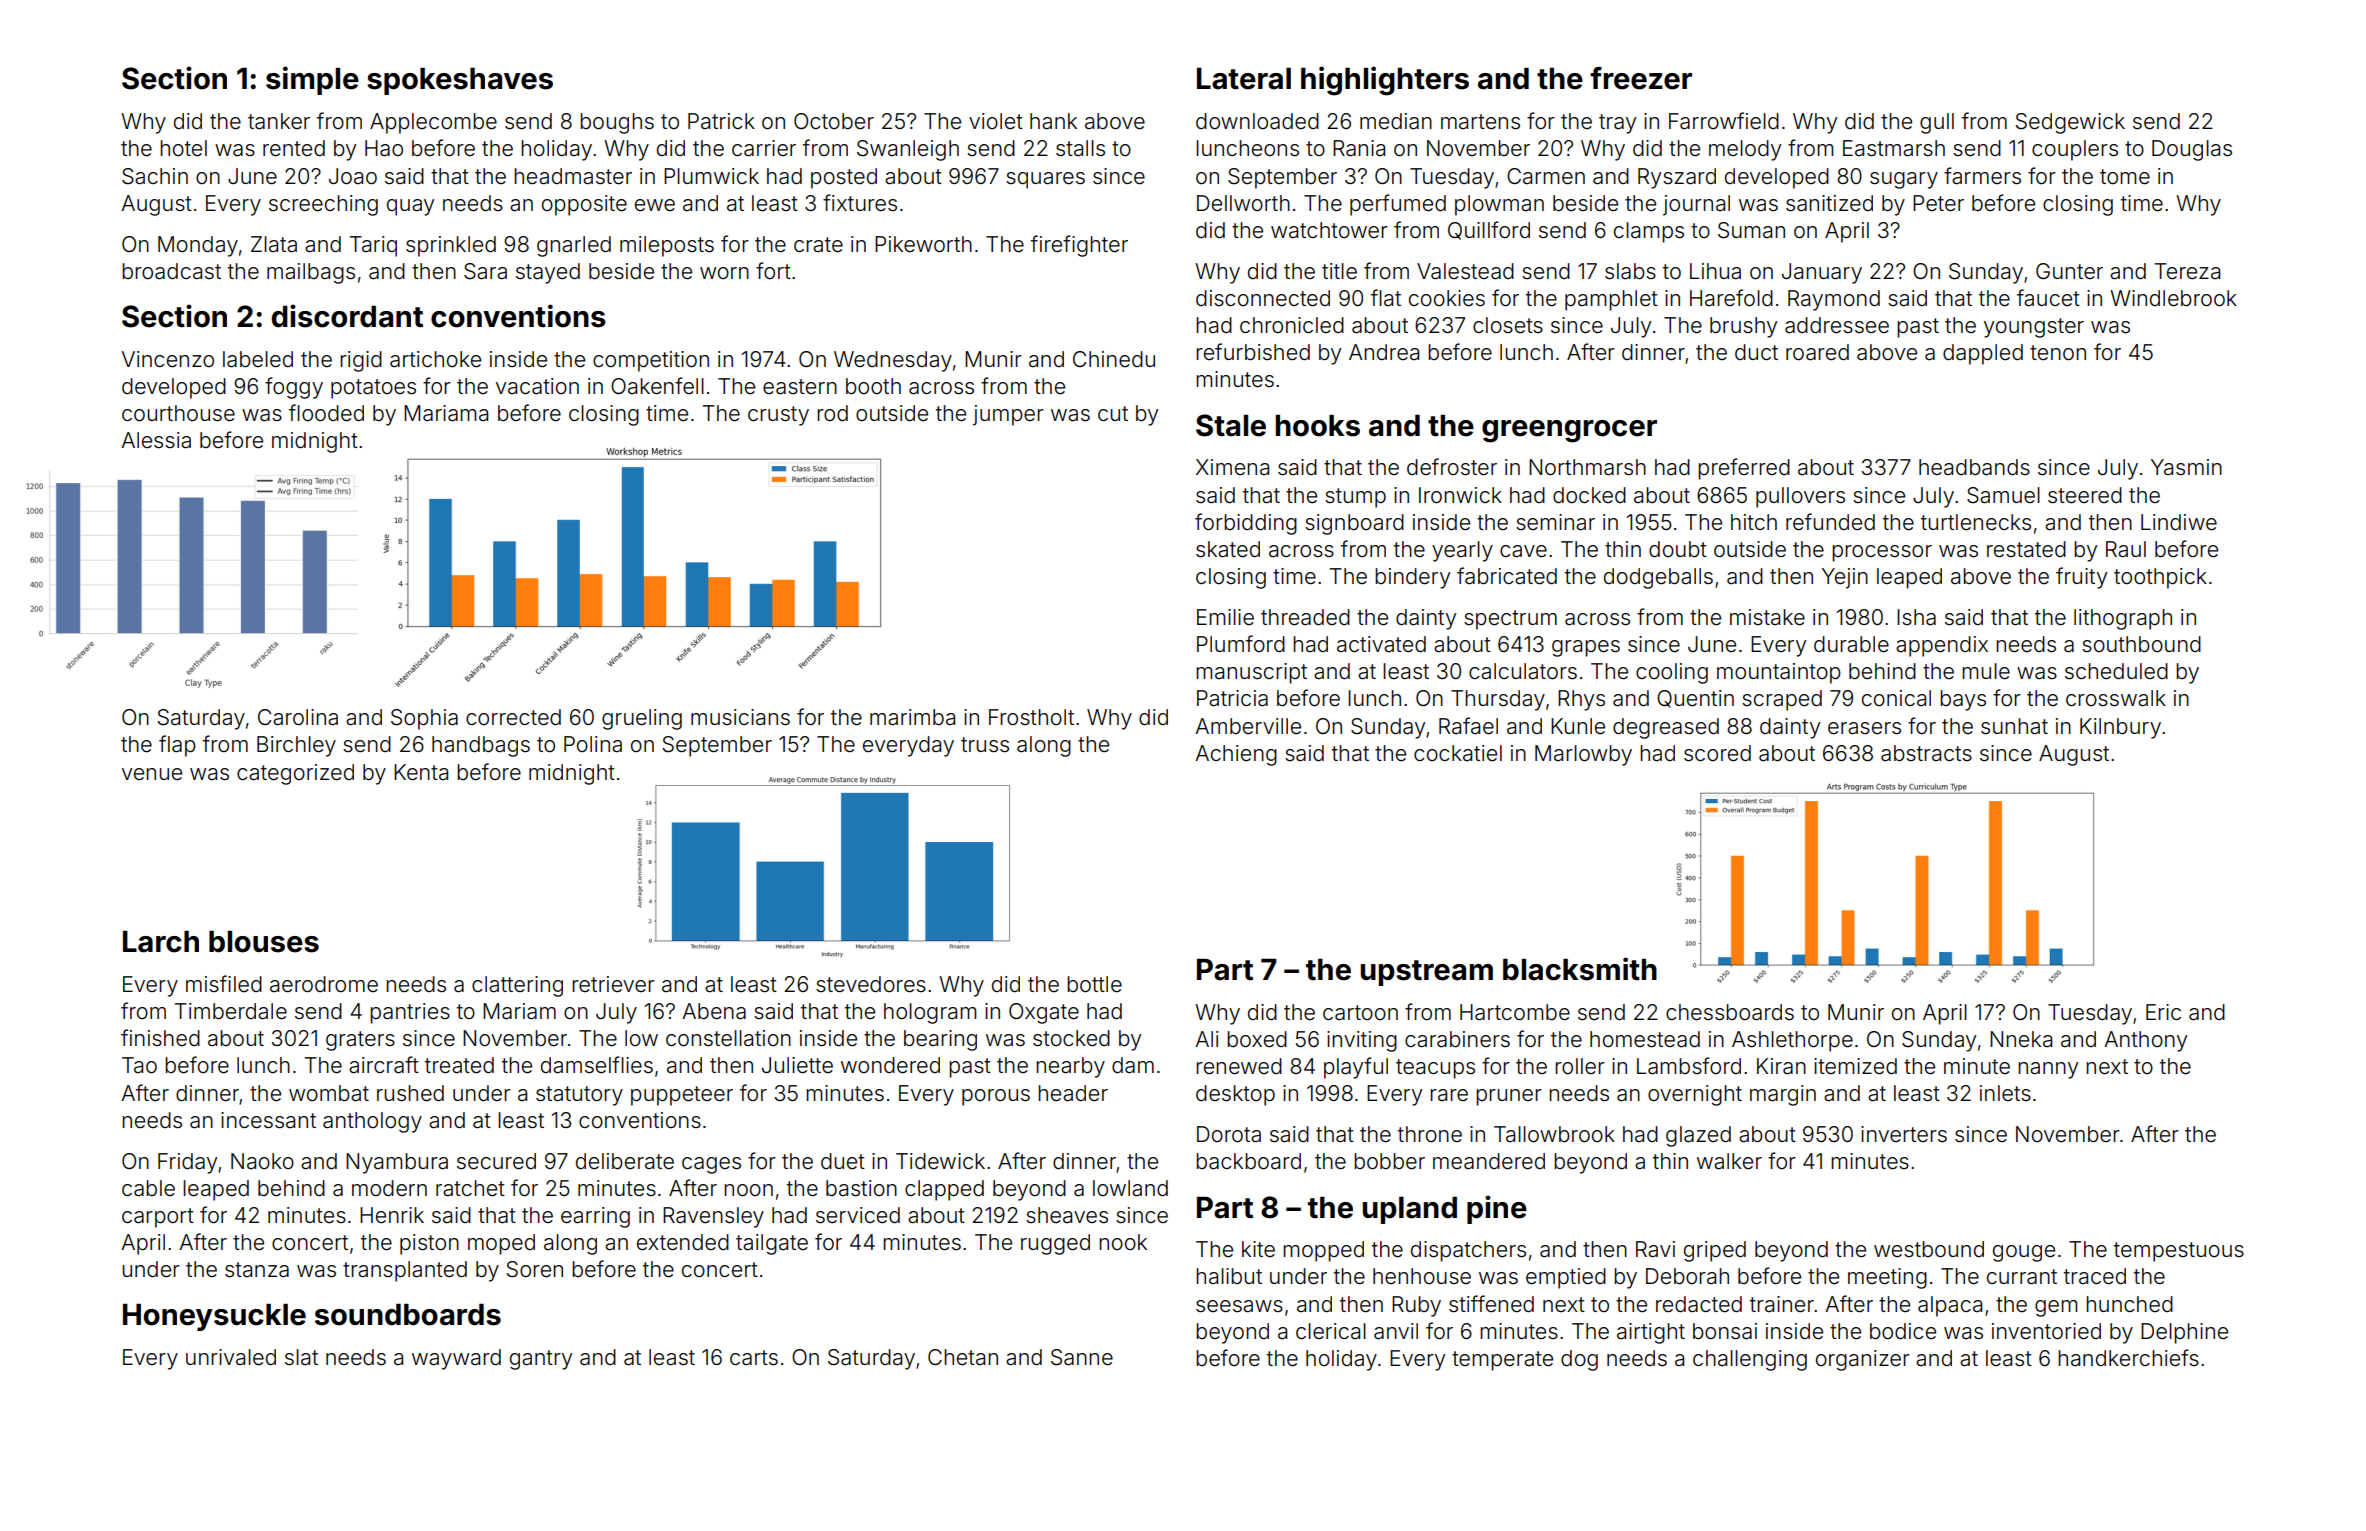  Describe the element at coordinates (573, 176) in the screenshot. I see `headmaster` at that location.
